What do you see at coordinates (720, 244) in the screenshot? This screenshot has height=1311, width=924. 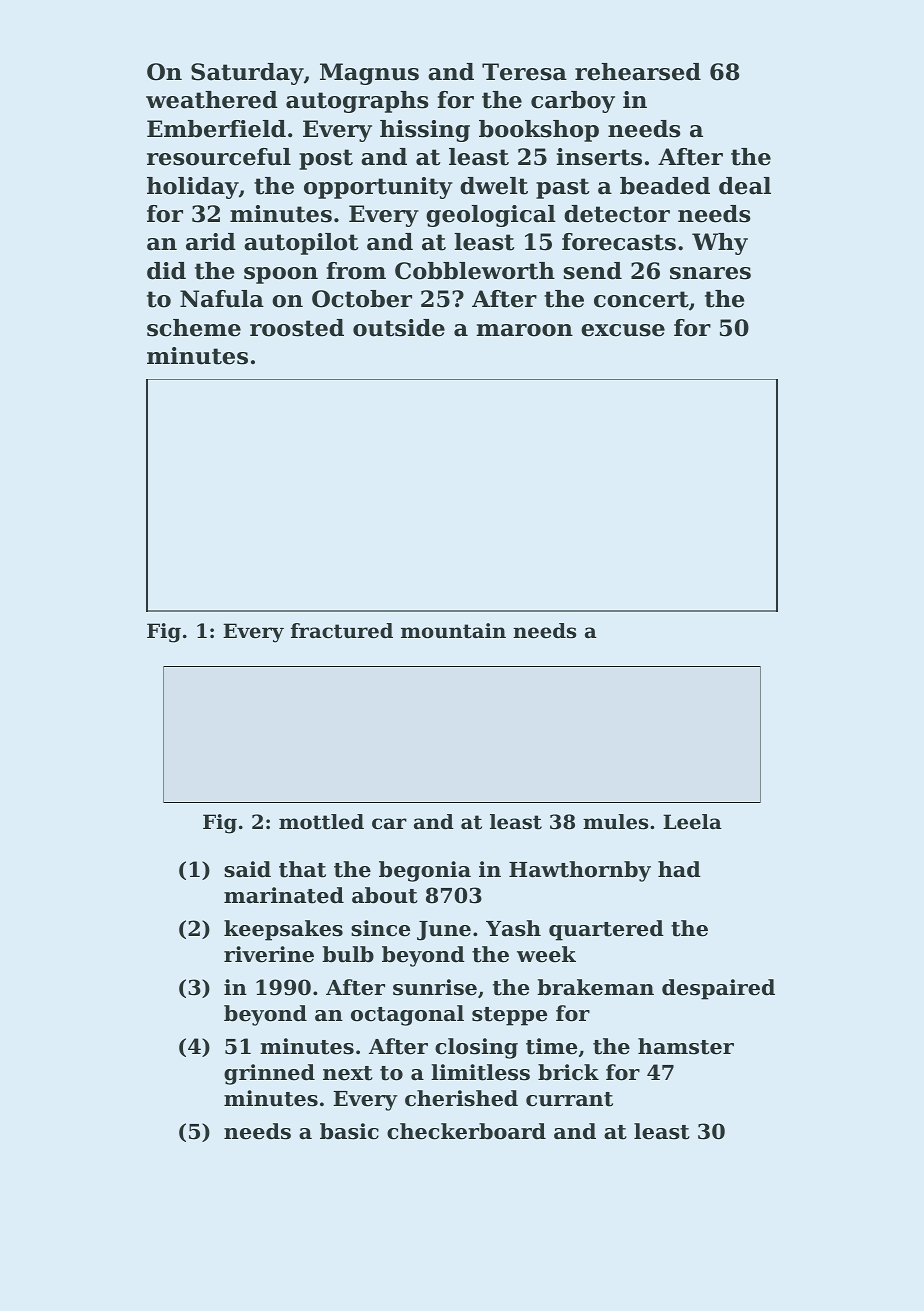 I see `Why` at bounding box center [720, 244].
